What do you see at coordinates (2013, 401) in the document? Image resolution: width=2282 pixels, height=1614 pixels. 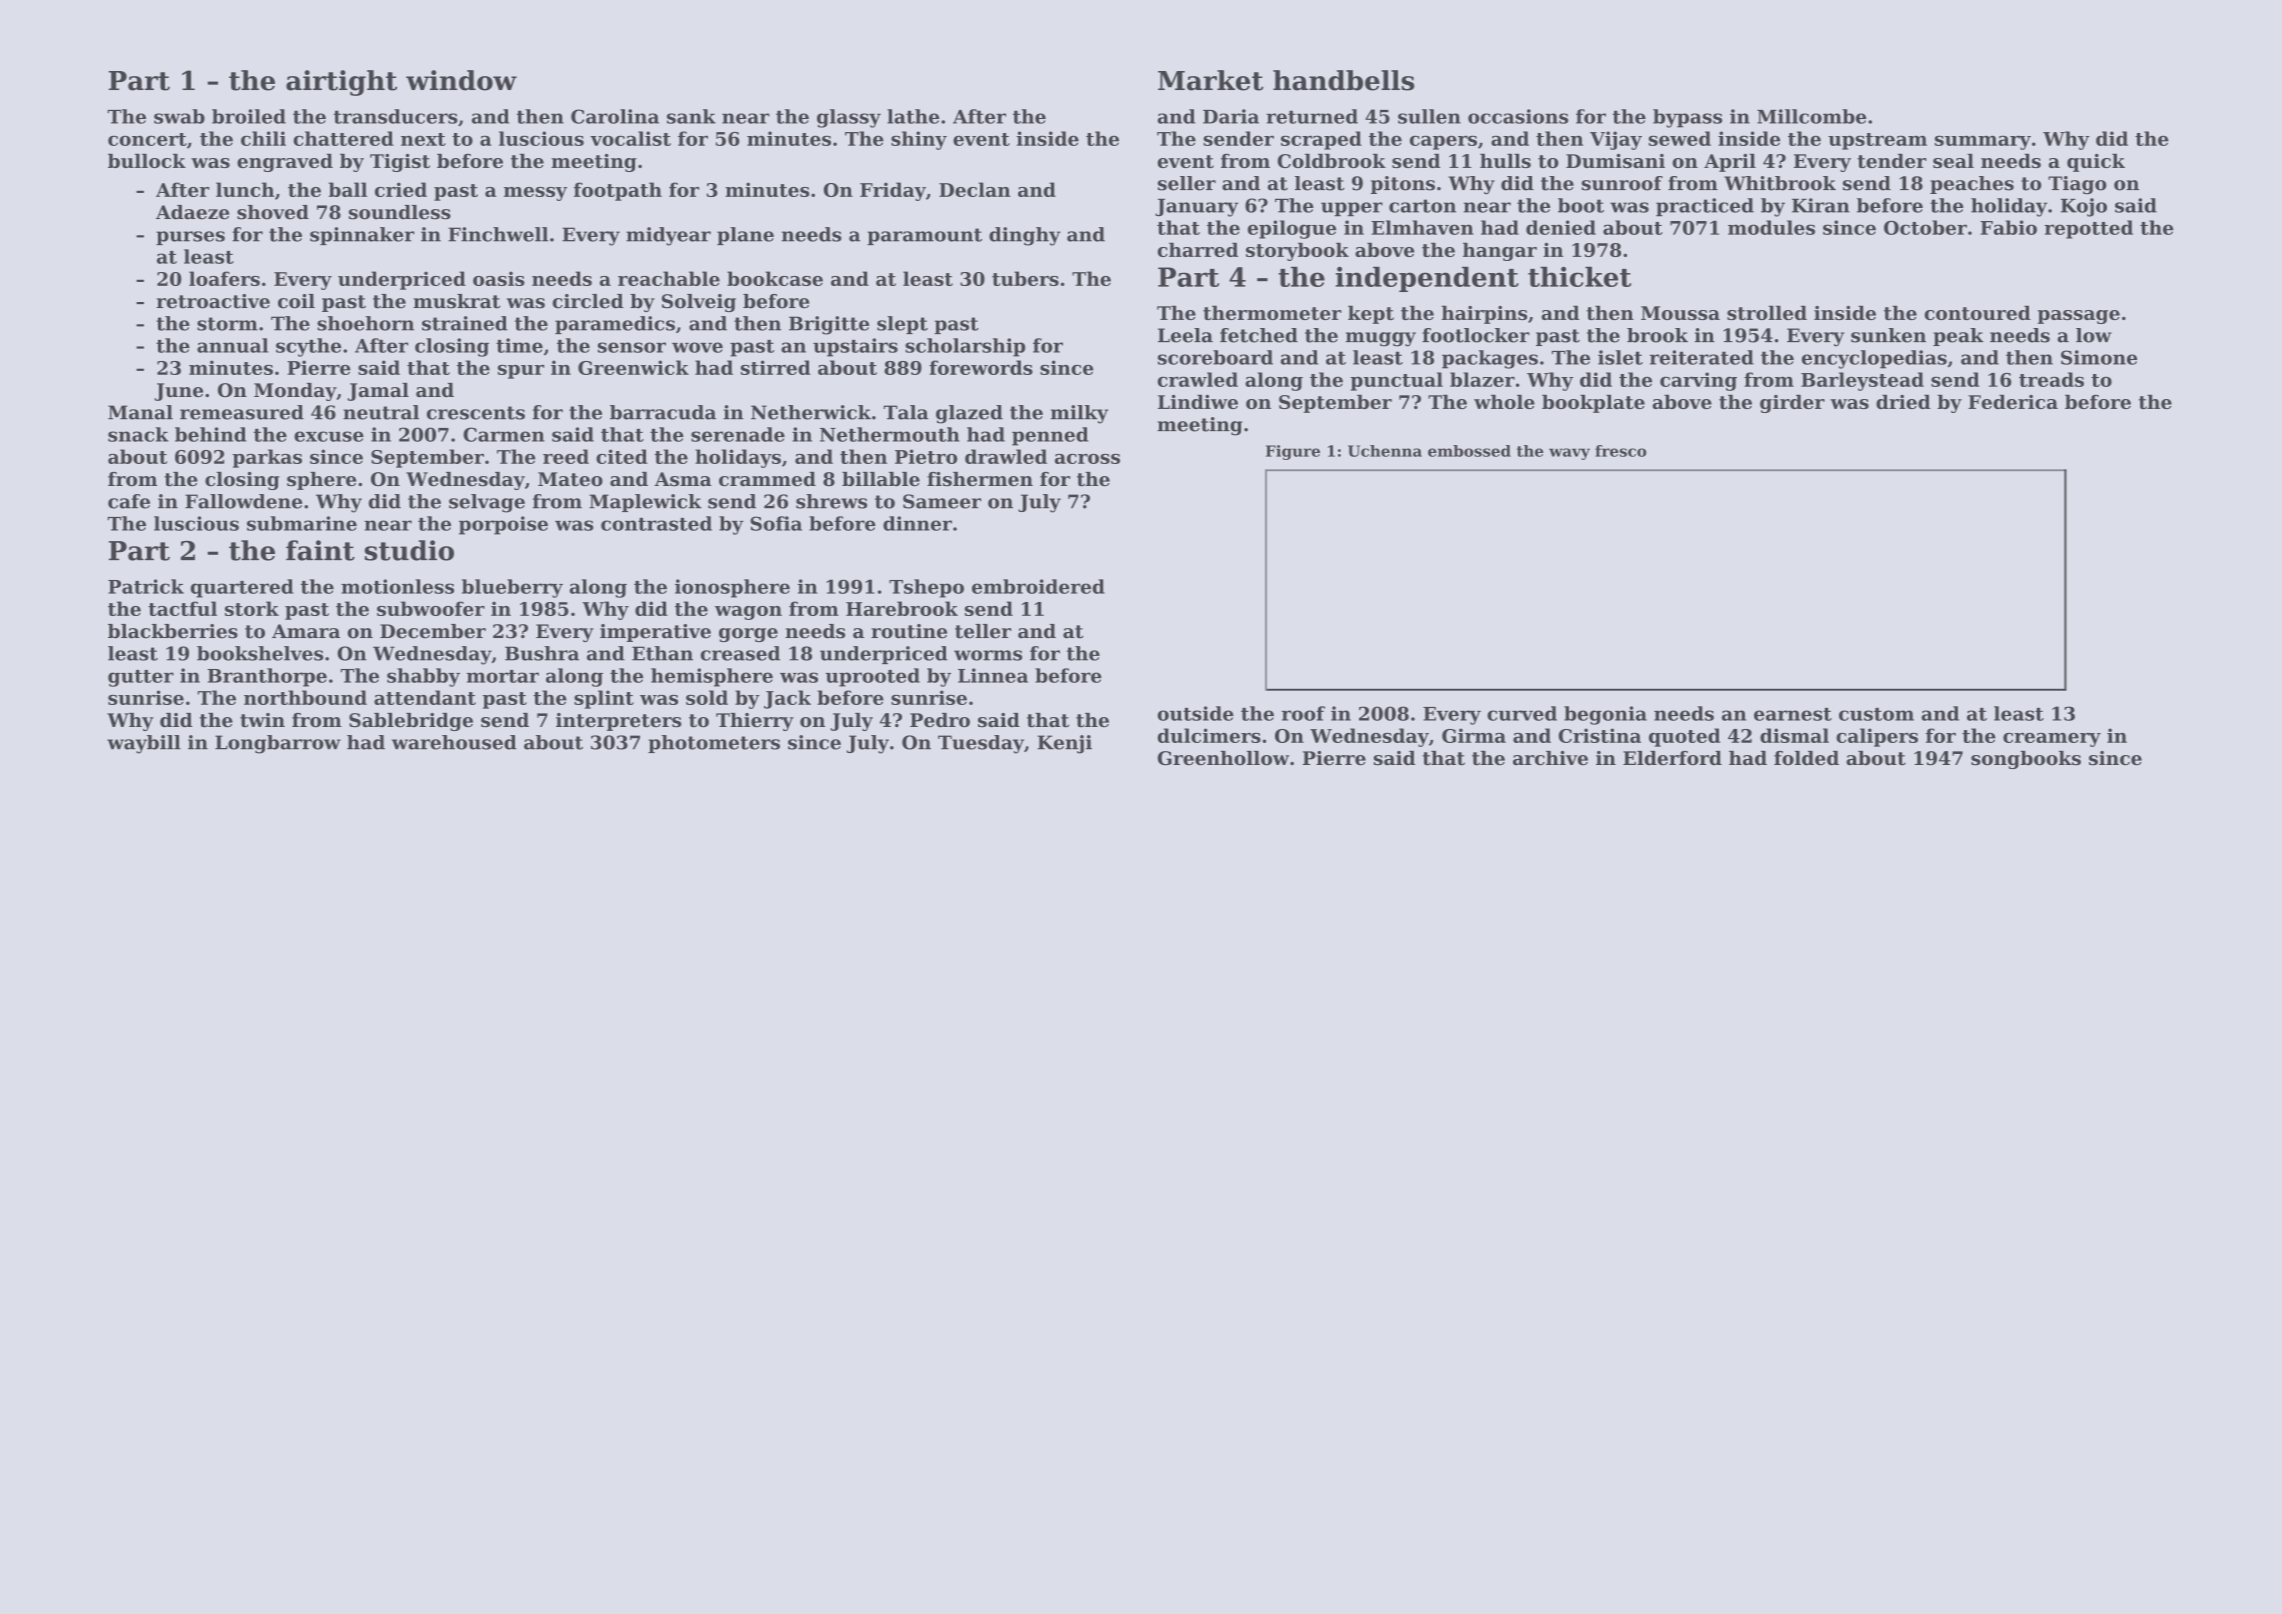 I see `Federica` at bounding box center [2013, 401].
